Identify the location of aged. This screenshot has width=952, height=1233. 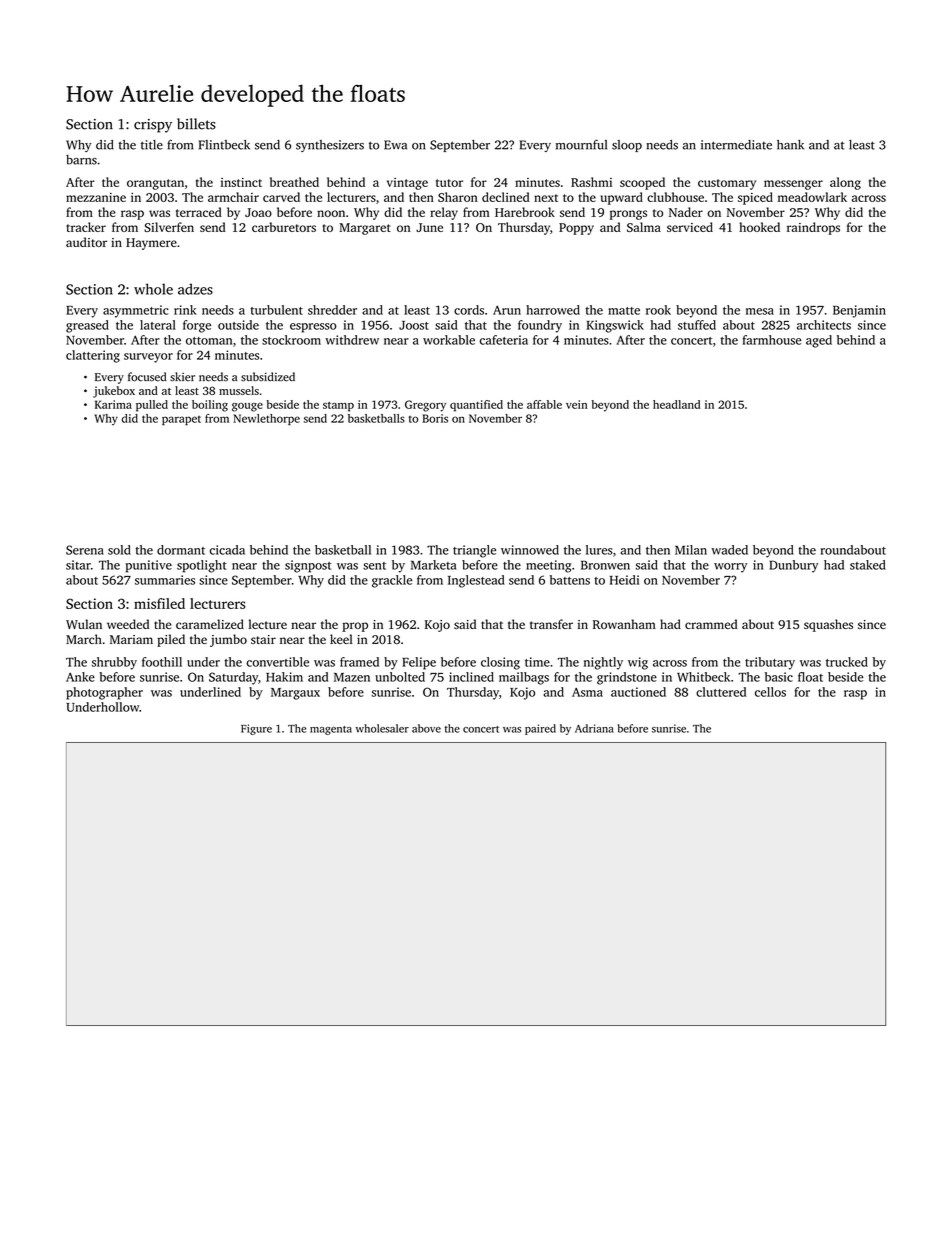
(819, 341).
